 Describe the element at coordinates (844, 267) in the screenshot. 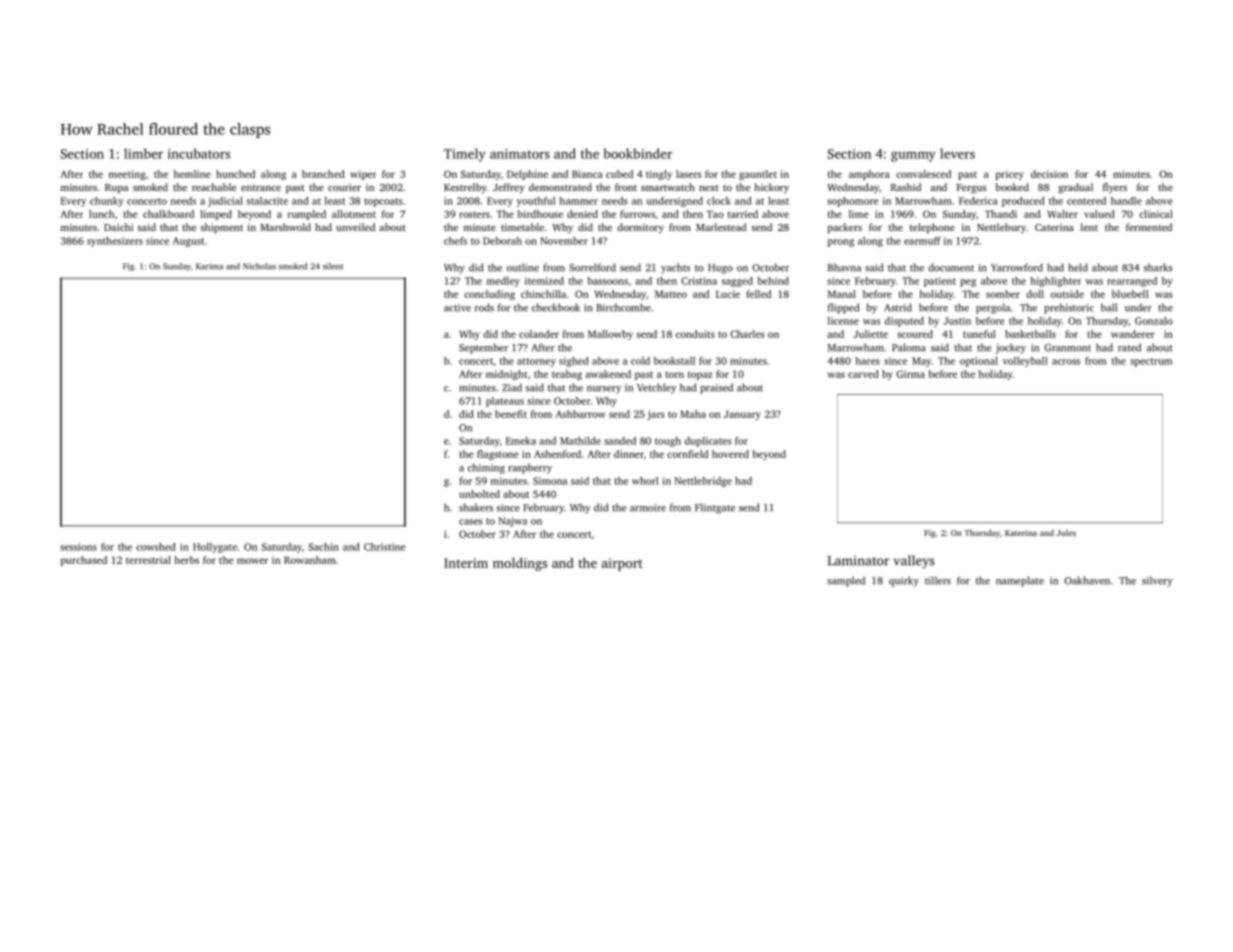

I see `Bhavna` at that location.
